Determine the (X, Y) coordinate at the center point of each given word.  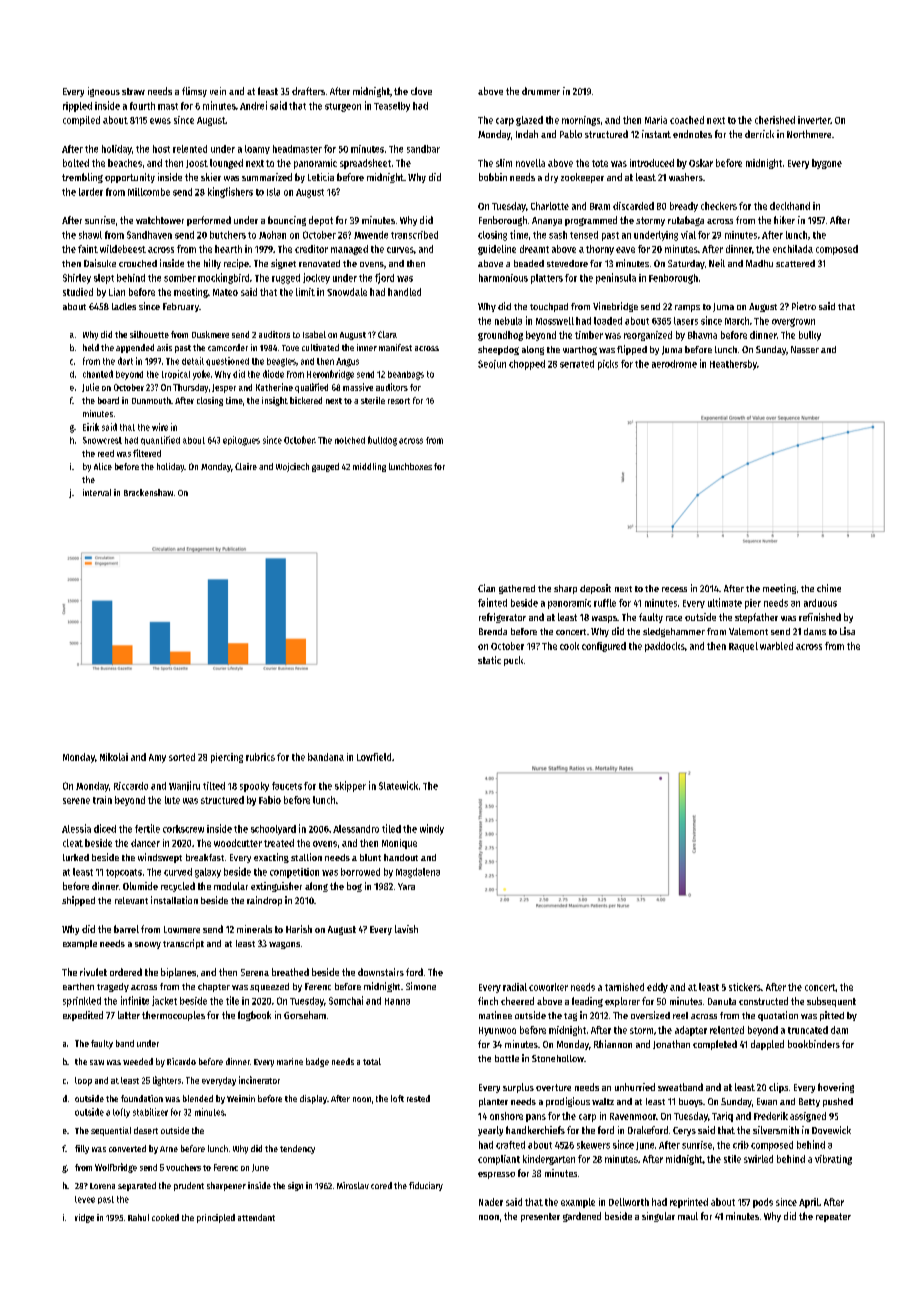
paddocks (665, 647)
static (489, 660)
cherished (775, 120)
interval (97, 492)
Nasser (805, 349)
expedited (83, 1016)
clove (421, 91)
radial (515, 987)
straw (133, 91)
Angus (347, 362)
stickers (745, 987)
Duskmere (210, 334)
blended (198, 1098)
